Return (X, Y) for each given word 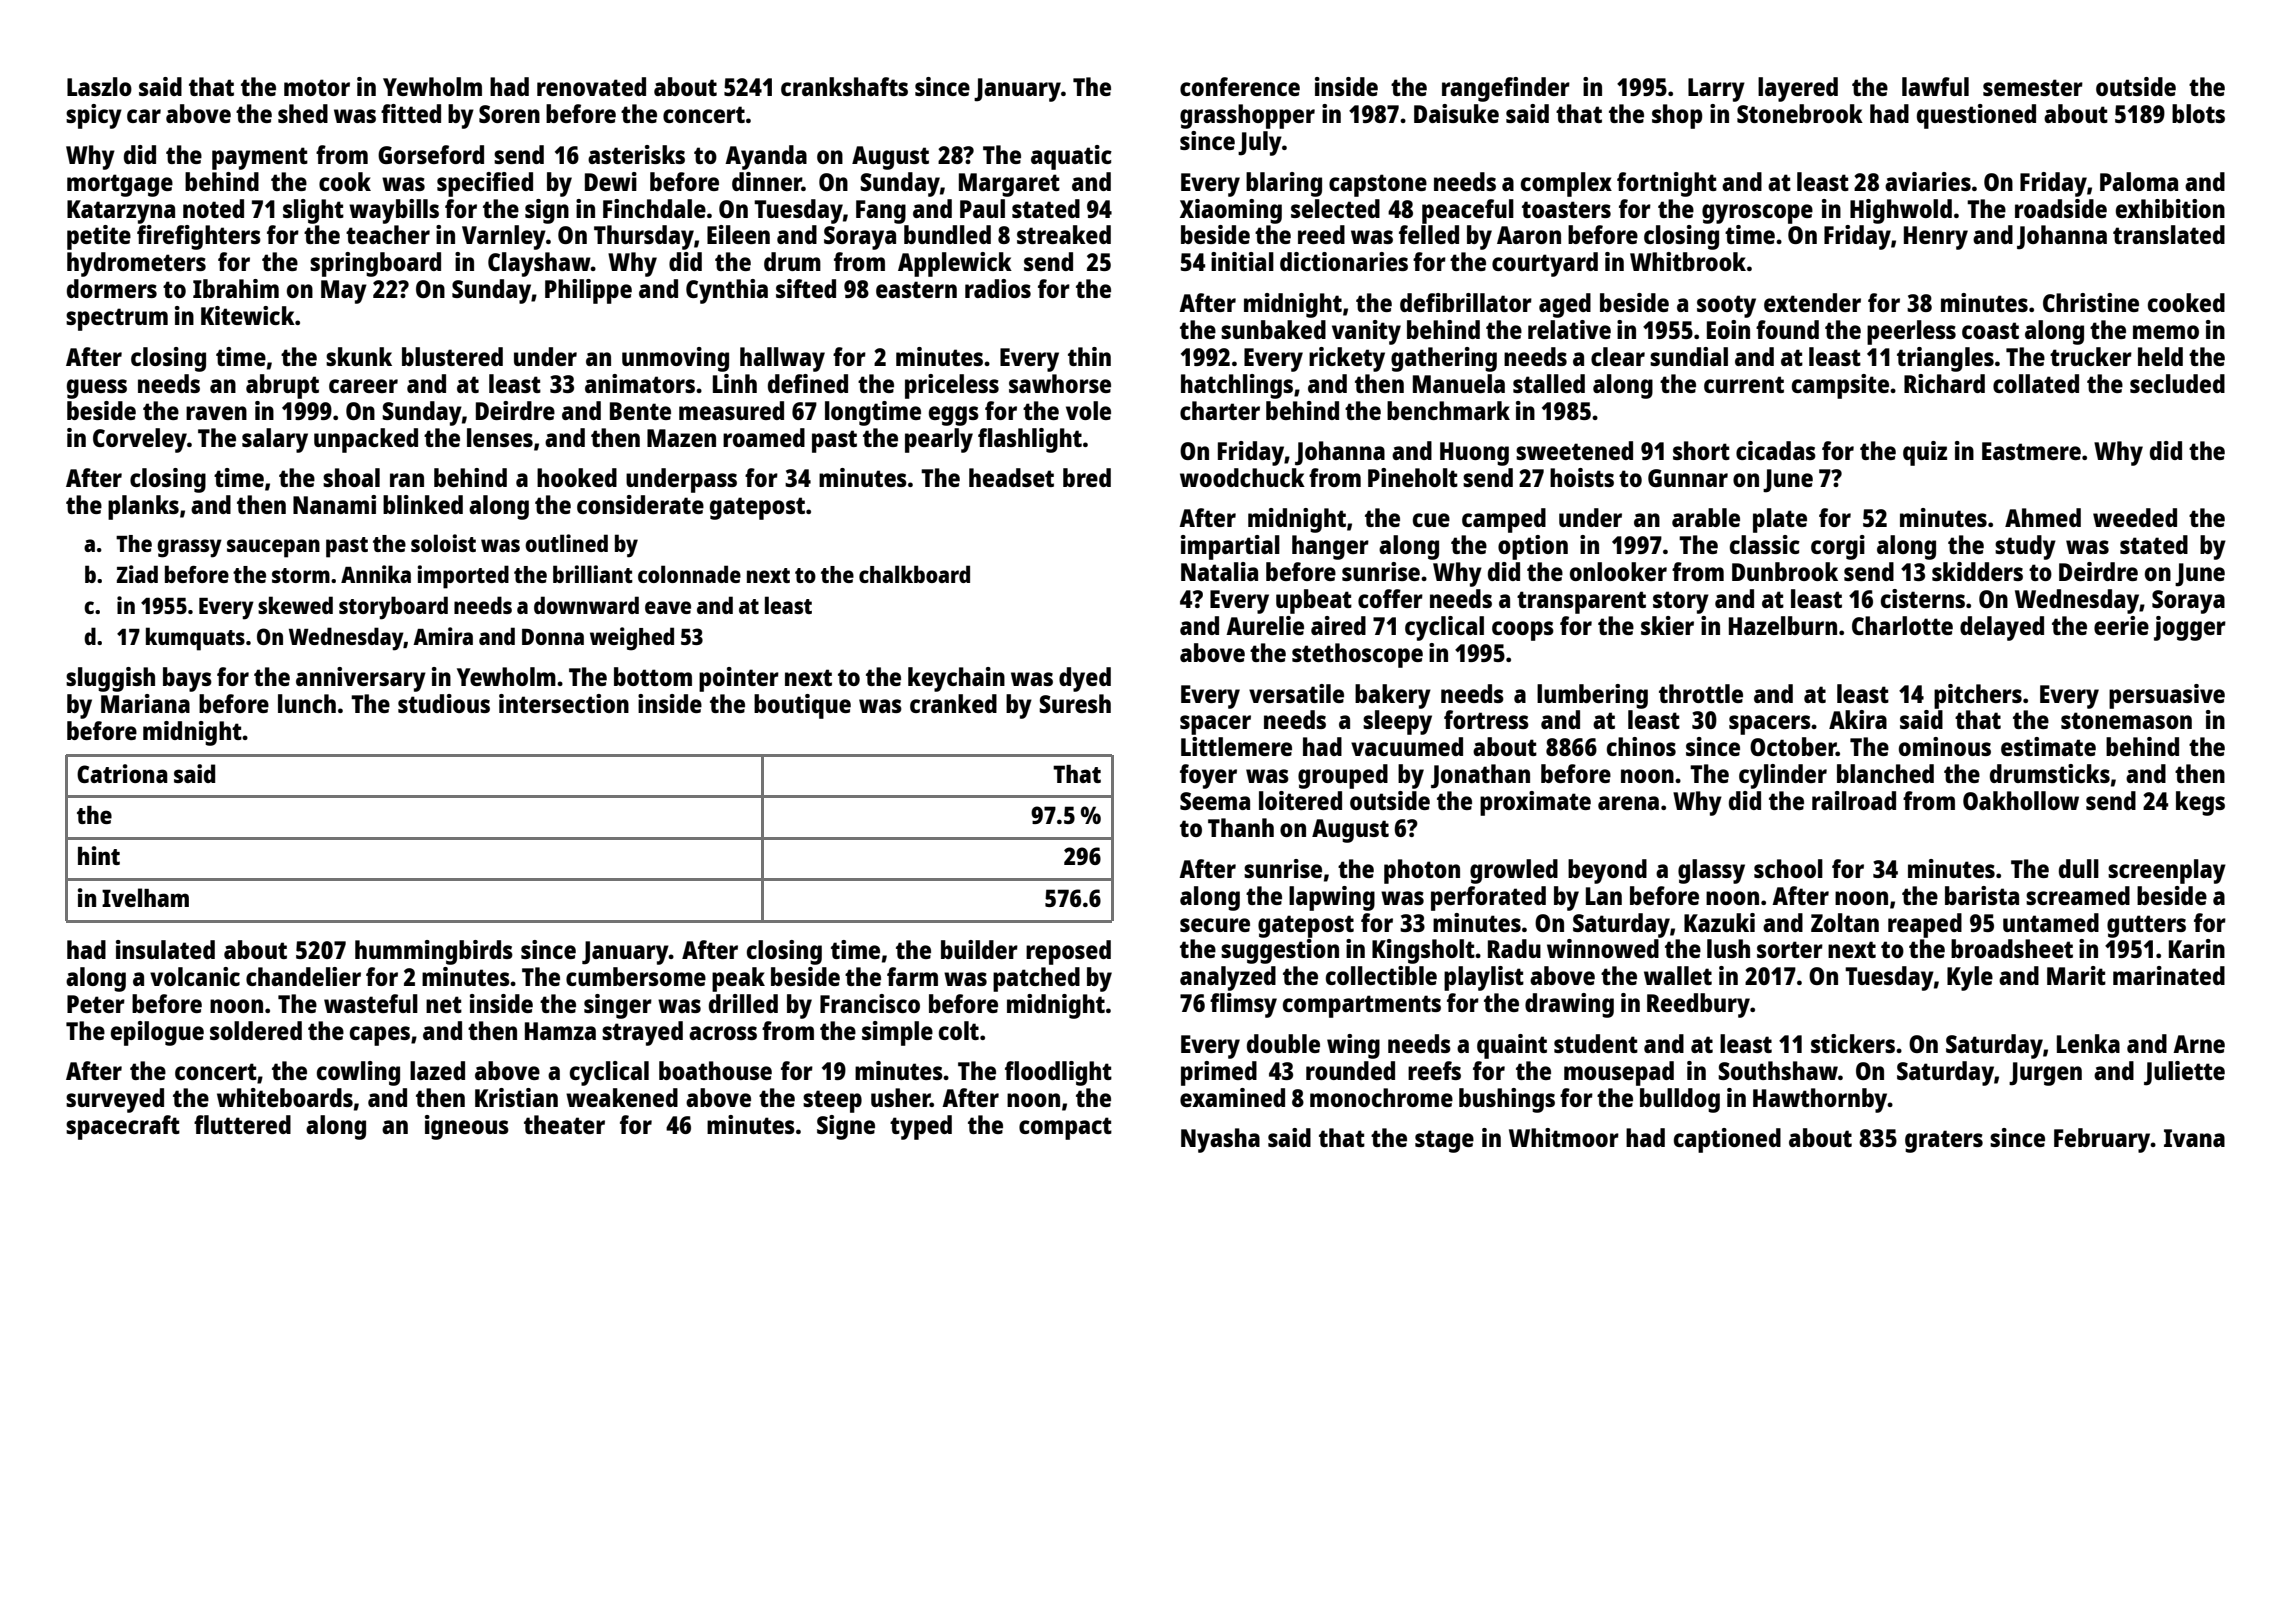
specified (485, 184)
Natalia (1219, 571)
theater (564, 1124)
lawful (1935, 86)
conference (1240, 86)
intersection (564, 703)
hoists (1582, 477)
